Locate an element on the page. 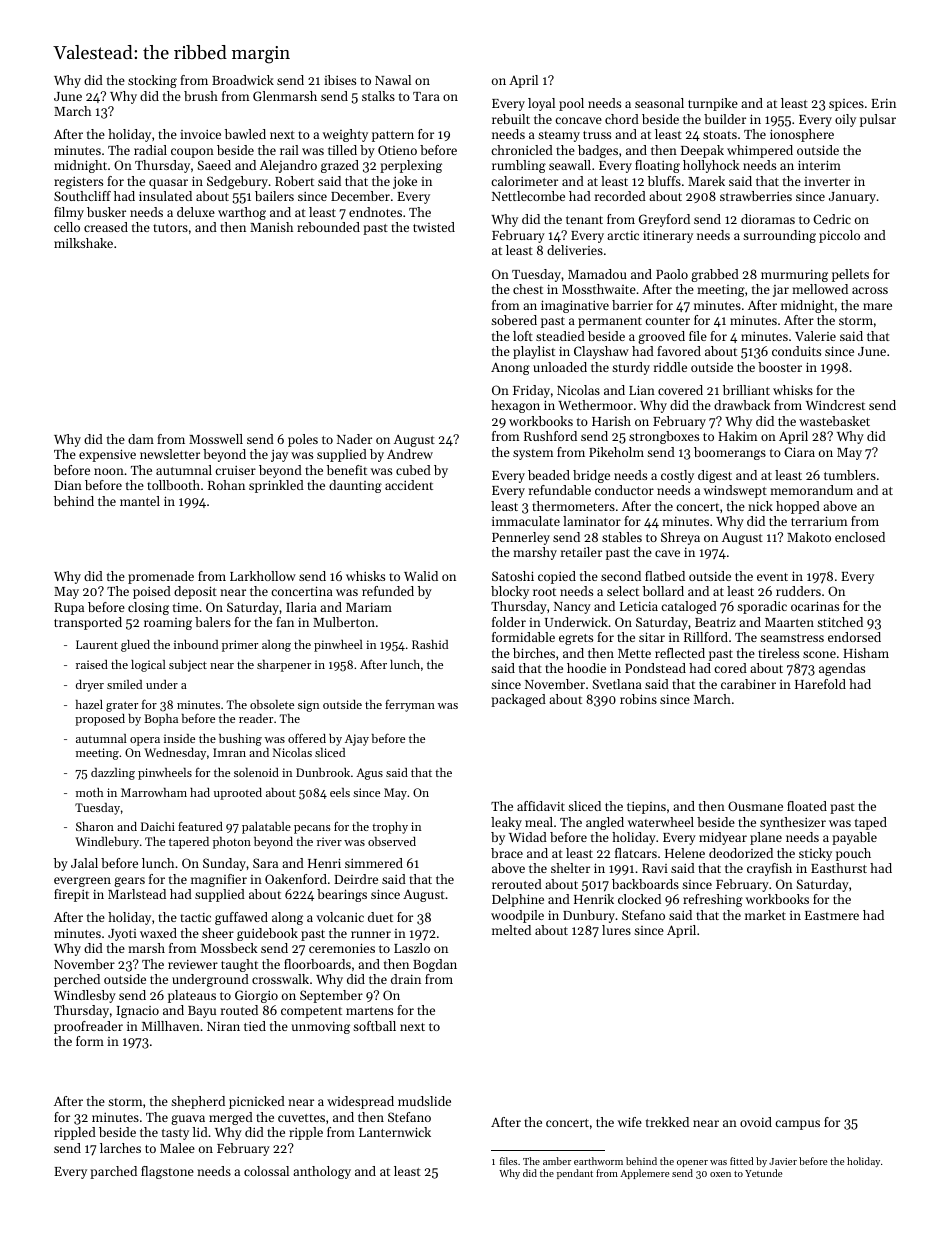 This image has height=1233, width=952. Hakim is located at coordinates (737, 436).
